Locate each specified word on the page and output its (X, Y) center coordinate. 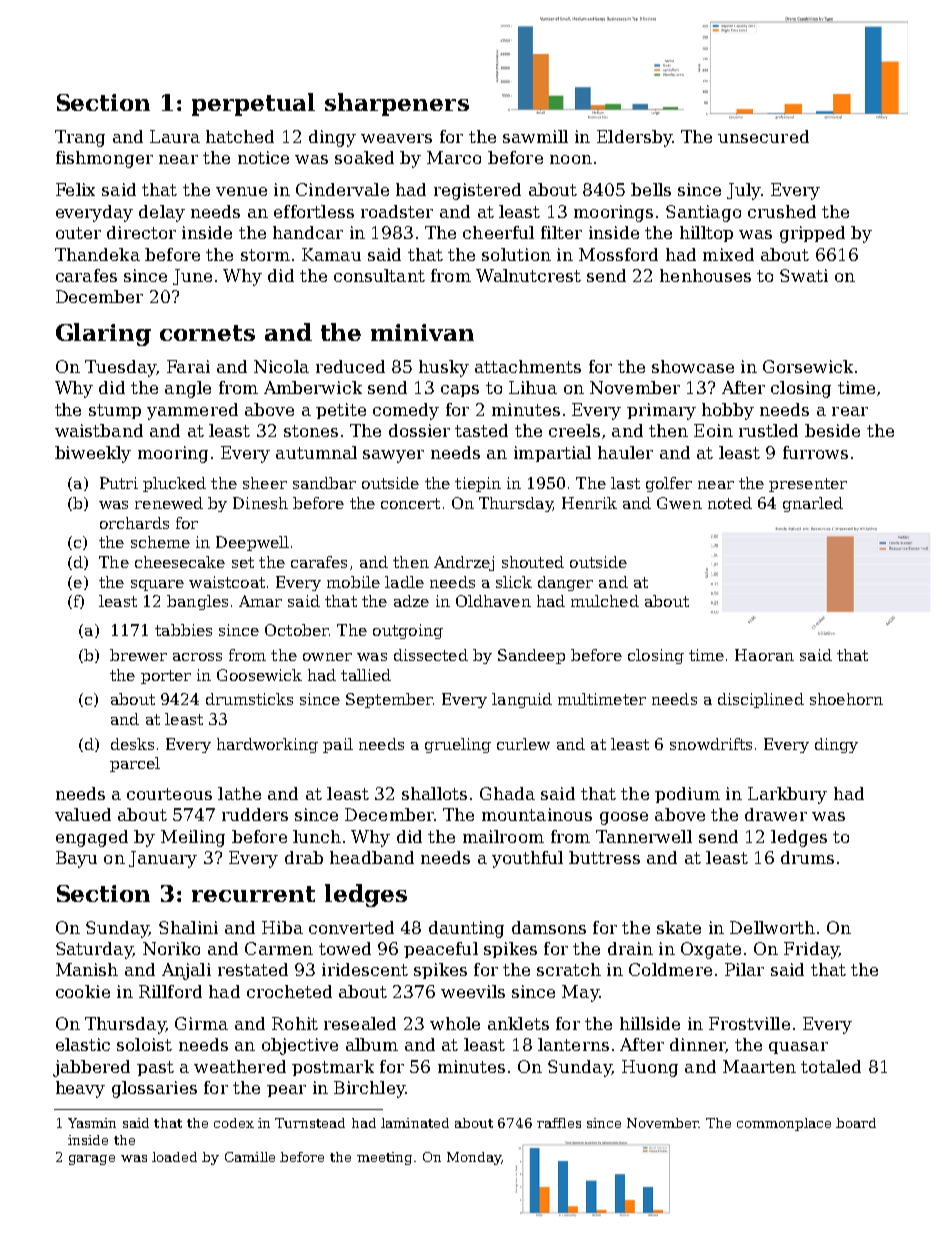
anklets (518, 1023)
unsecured (763, 136)
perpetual (253, 104)
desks (132, 744)
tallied (366, 675)
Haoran (764, 655)
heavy (80, 1089)
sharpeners (397, 104)
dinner (697, 1044)
